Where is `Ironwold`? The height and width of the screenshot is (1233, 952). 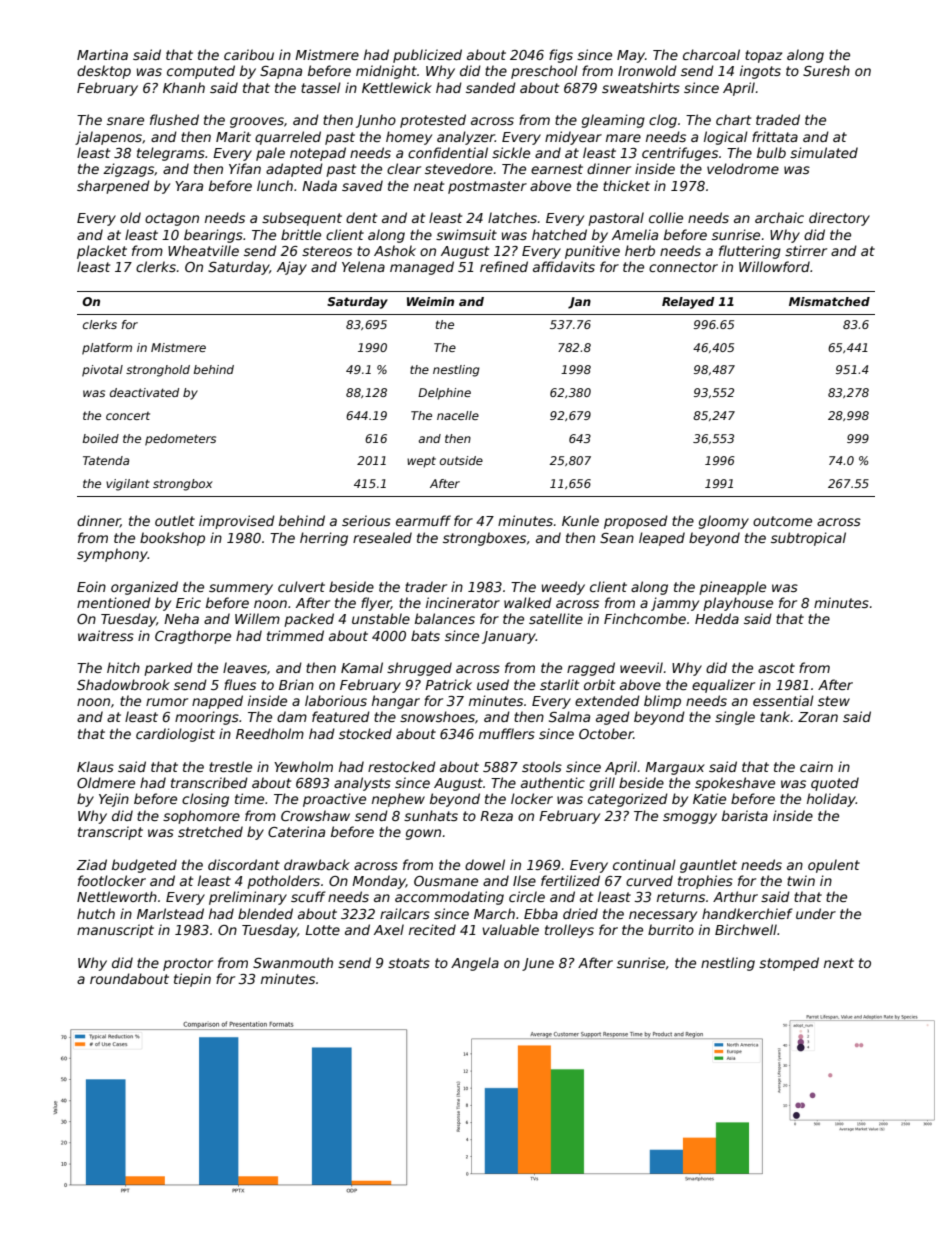 Ironwold is located at coordinates (647, 70).
